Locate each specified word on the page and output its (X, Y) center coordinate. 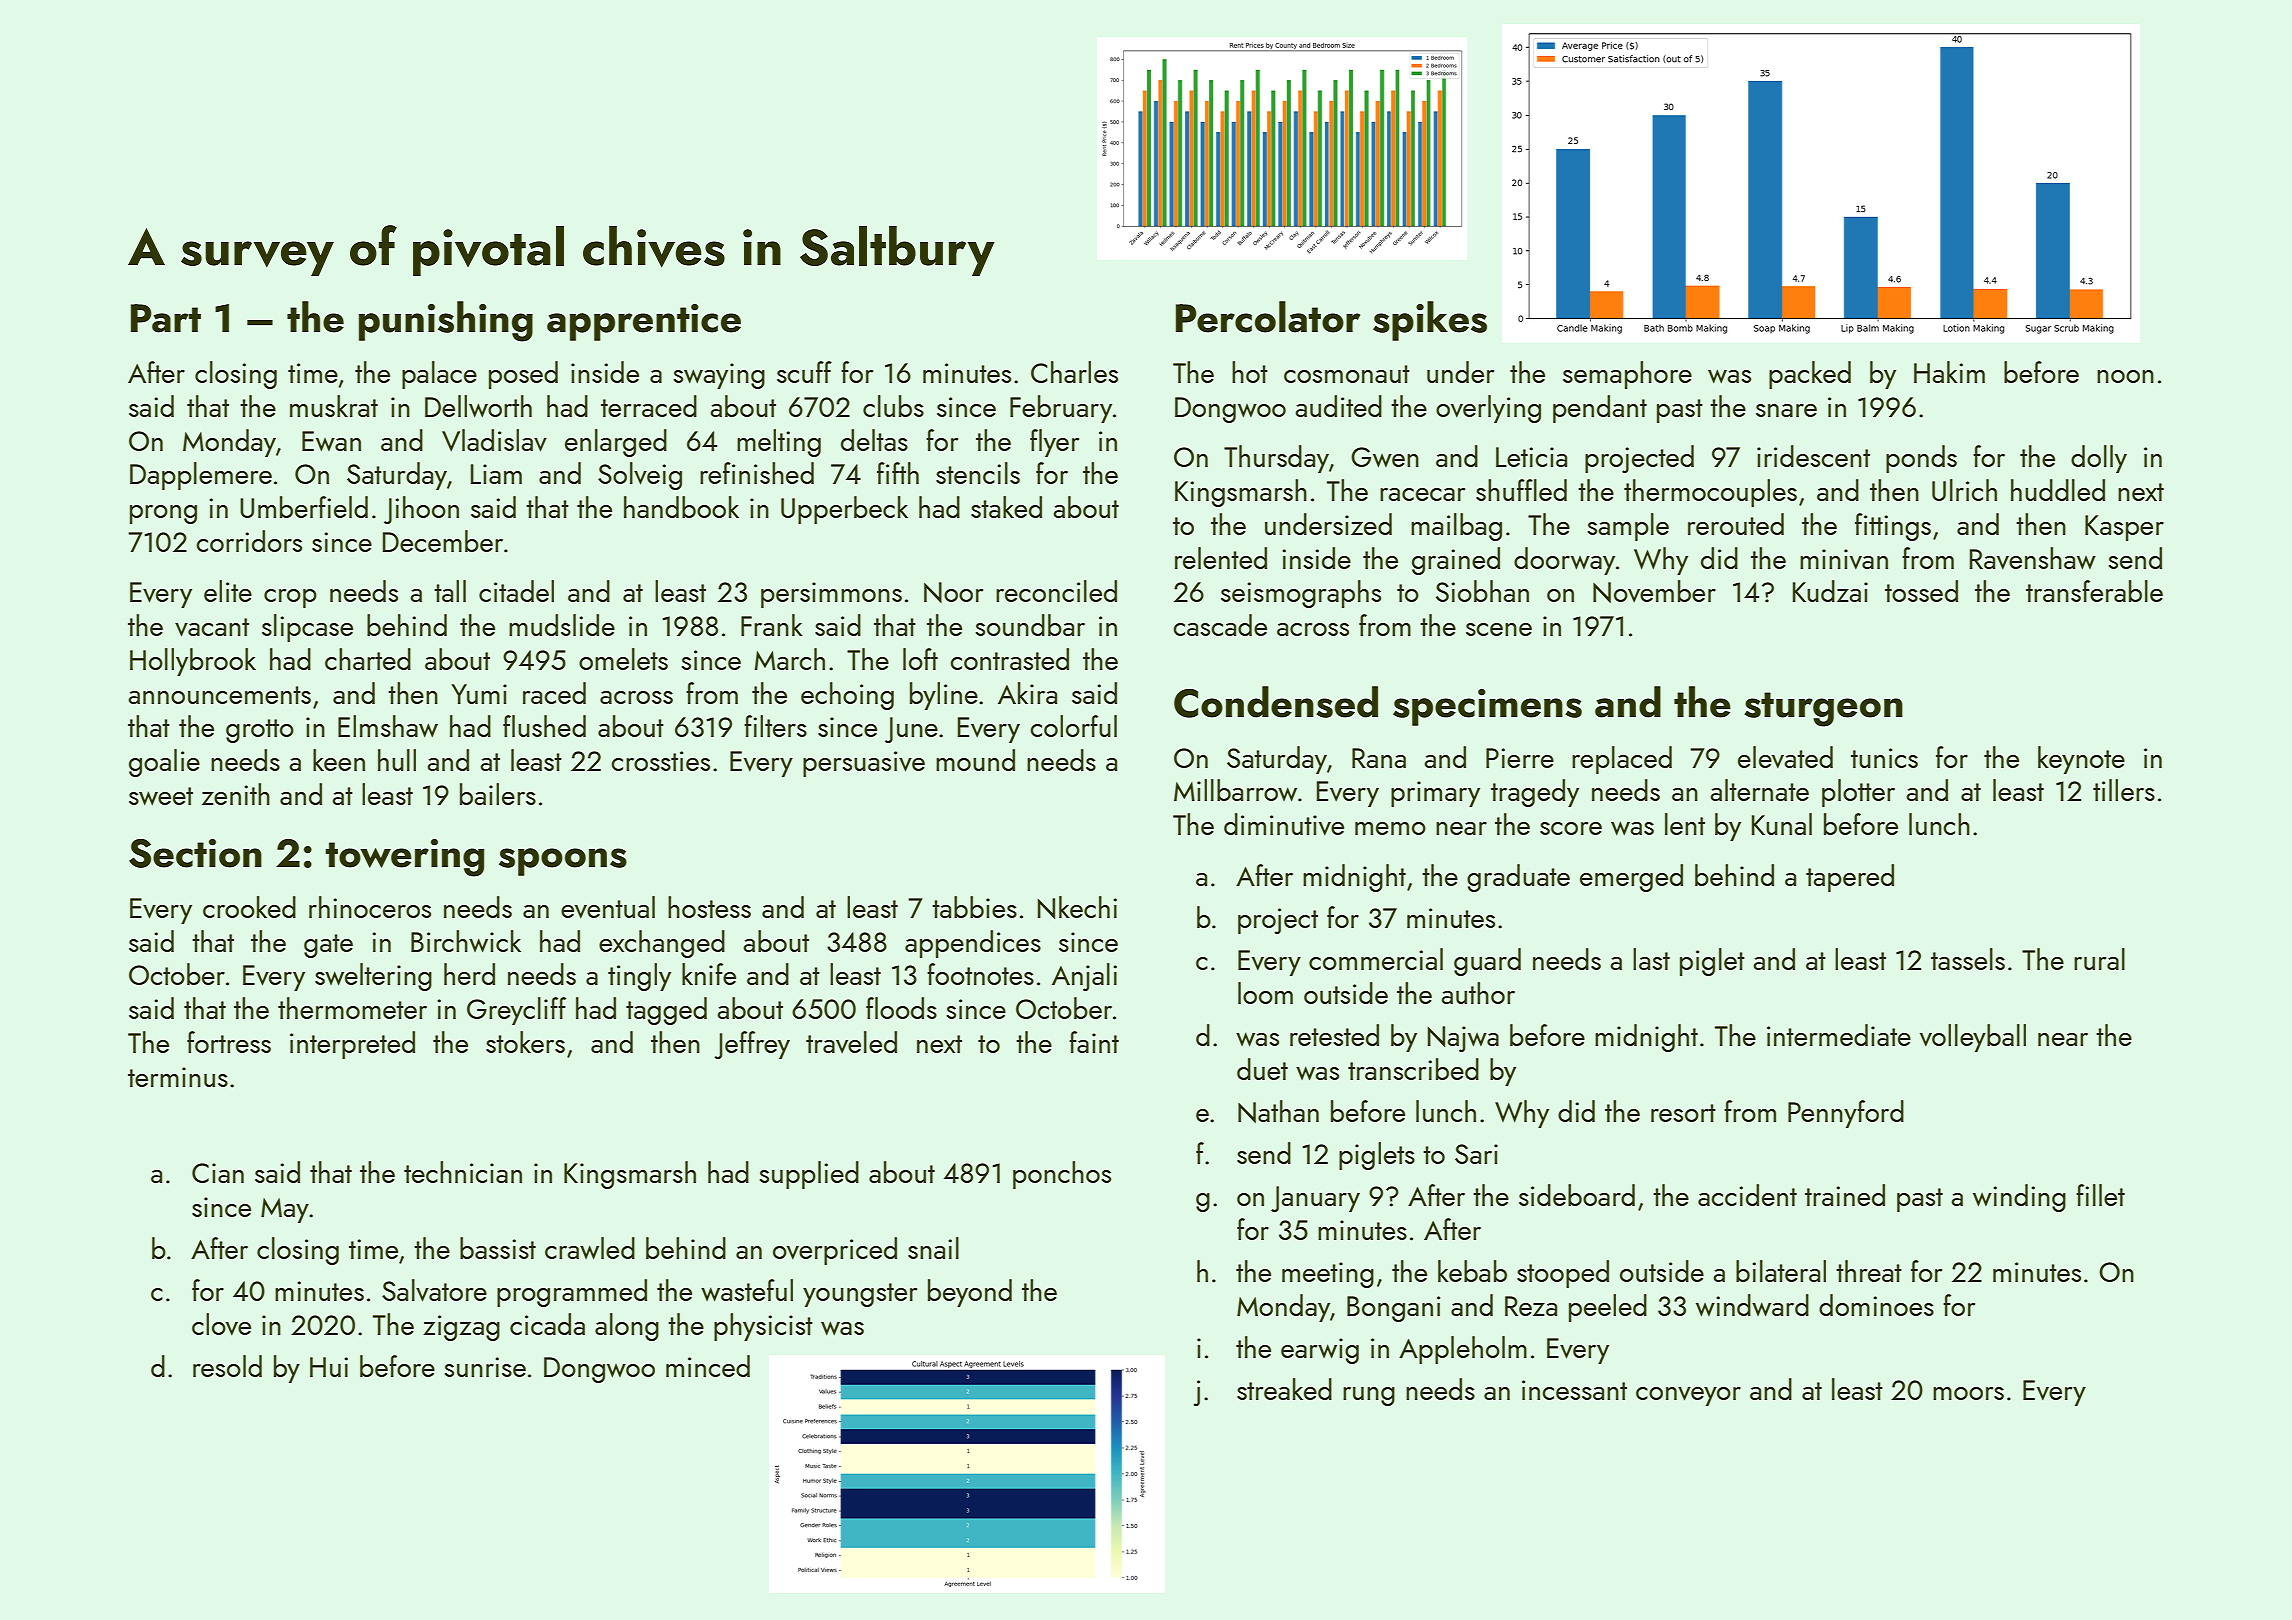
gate (328, 946)
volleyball (1973, 1038)
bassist (498, 1248)
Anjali (1084, 977)
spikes (1430, 321)
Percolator (1268, 317)
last (1651, 959)
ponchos (1062, 1175)
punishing (446, 321)
